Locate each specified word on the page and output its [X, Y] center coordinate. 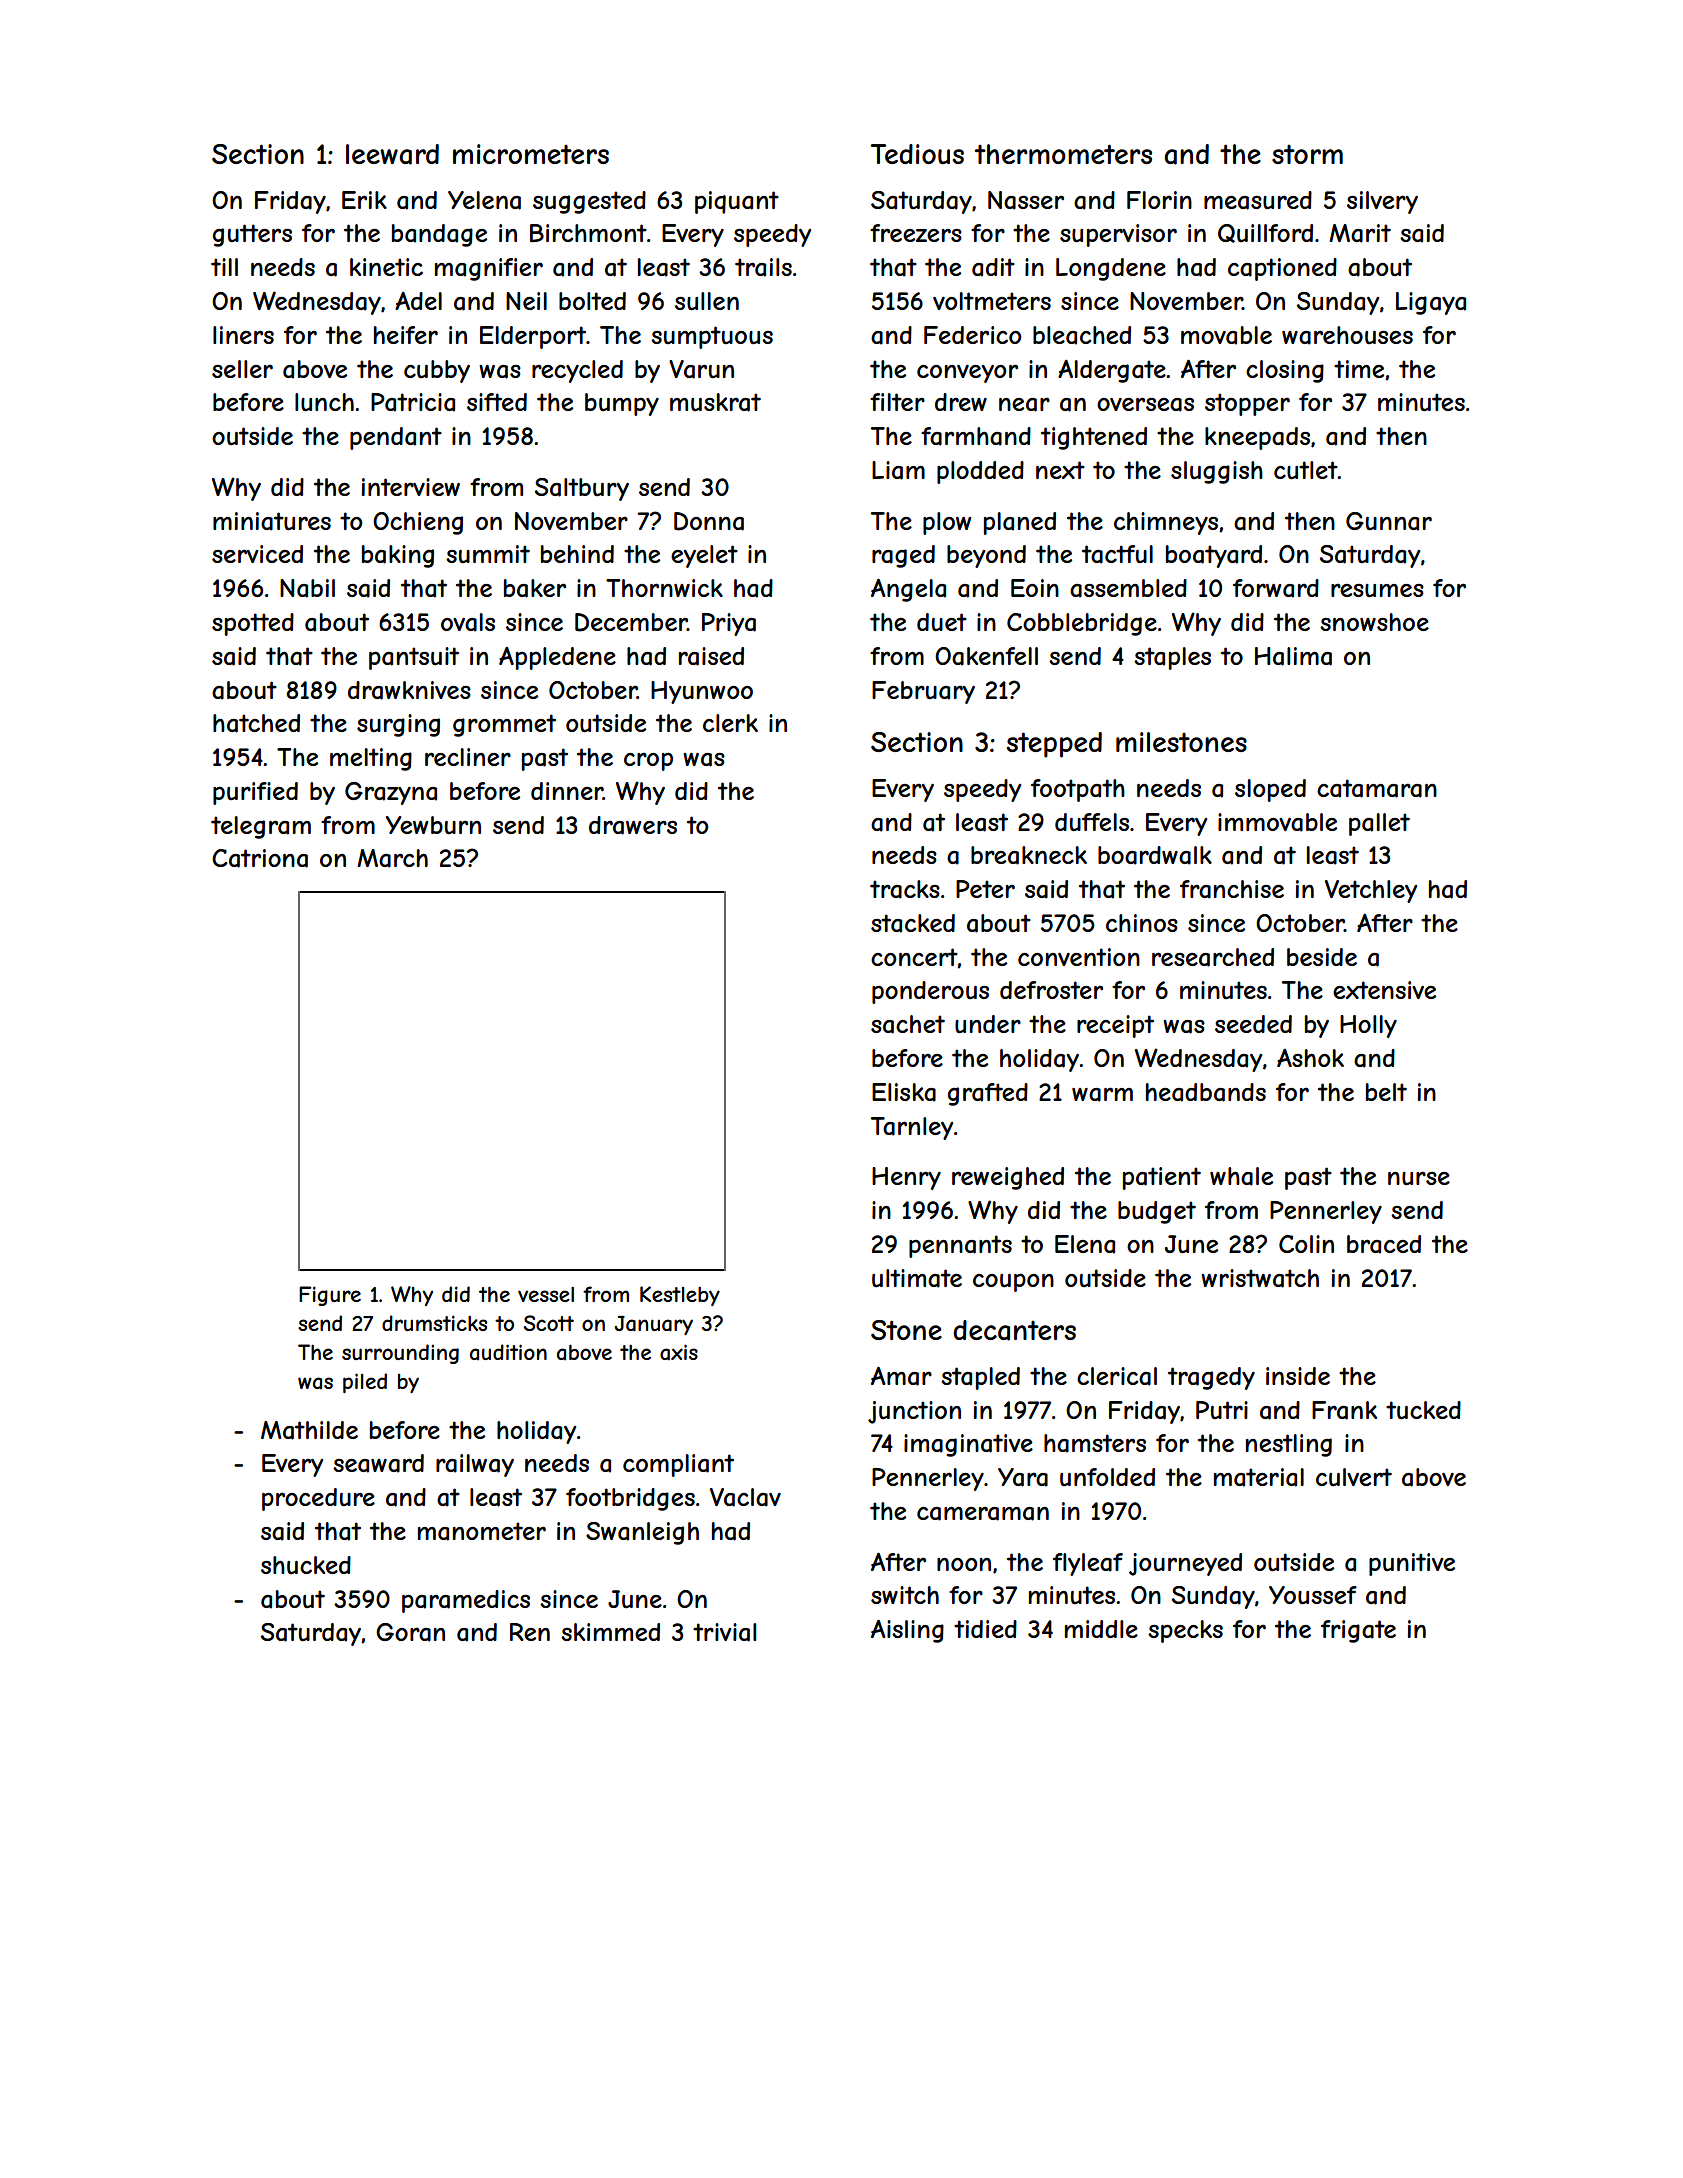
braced [1384, 1244]
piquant [737, 202]
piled [365, 1383]
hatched [256, 723]
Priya [729, 624]
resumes [1377, 590]
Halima [1293, 656]
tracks [905, 889]
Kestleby [680, 1296]
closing [1285, 371]
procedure [318, 1499]
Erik [364, 200]
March [392, 858]
